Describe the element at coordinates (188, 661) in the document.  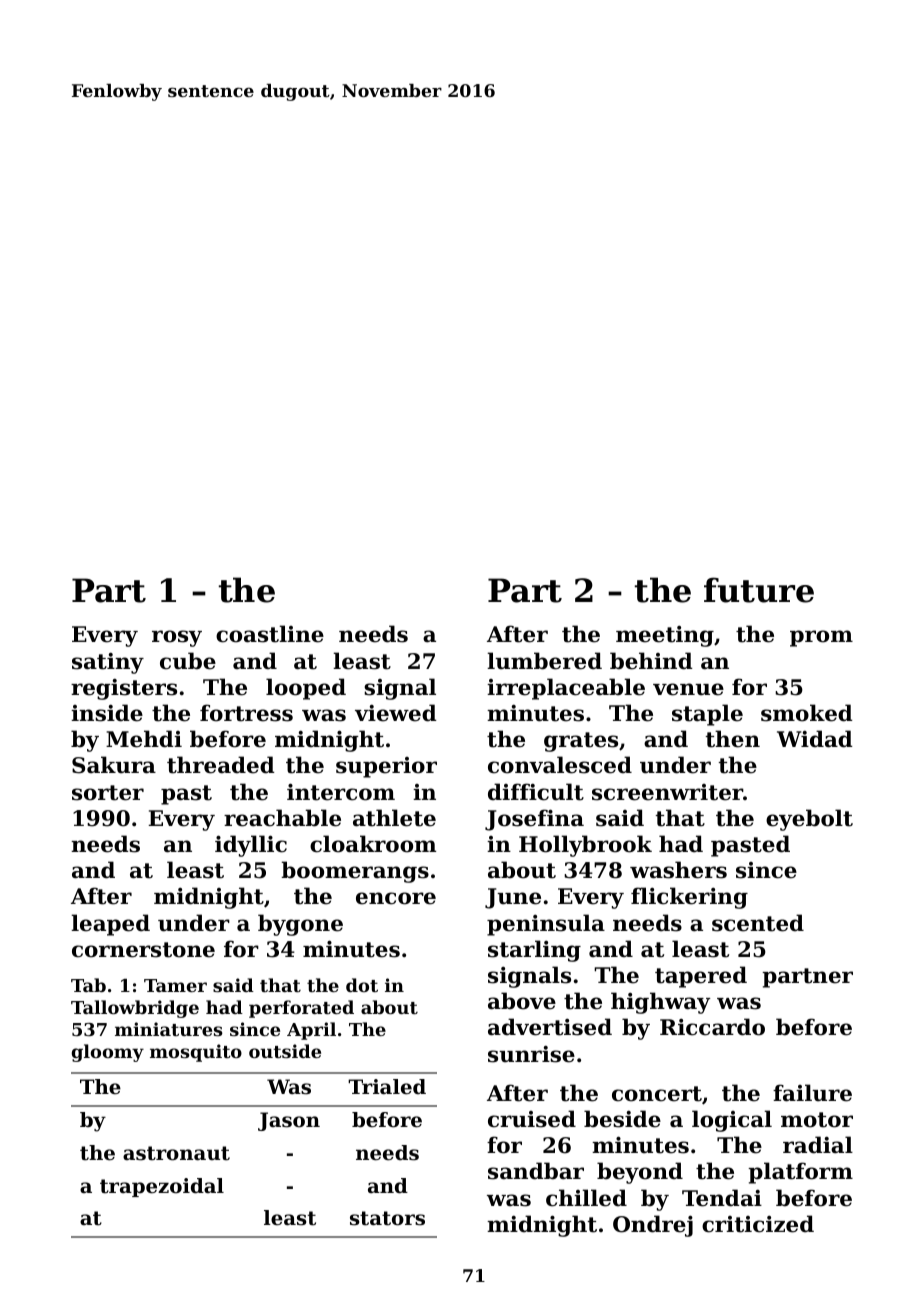
I see `cube` at that location.
